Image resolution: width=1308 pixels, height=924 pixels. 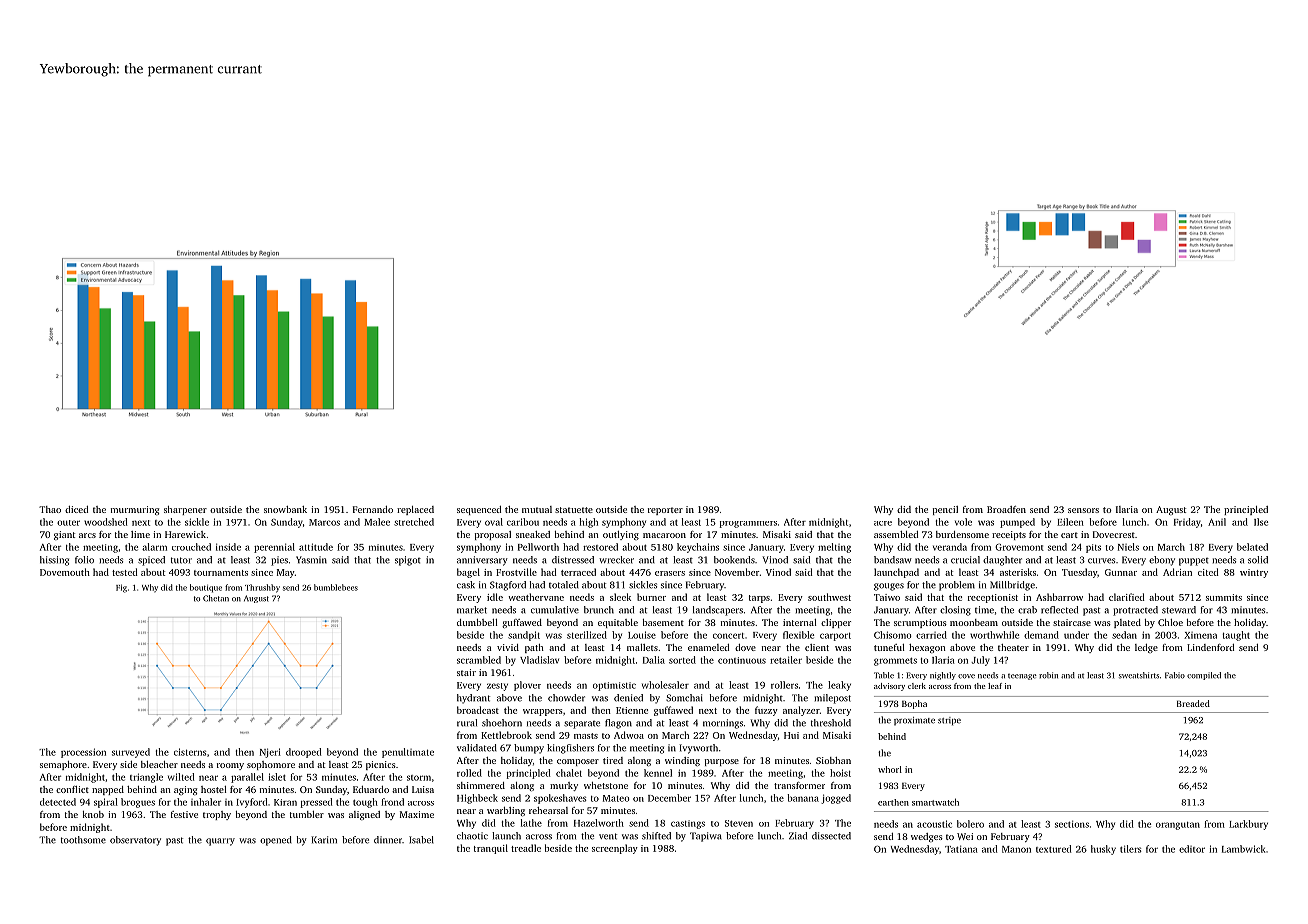 What do you see at coordinates (1006, 509) in the document?
I see `Broadfen` at bounding box center [1006, 509].
